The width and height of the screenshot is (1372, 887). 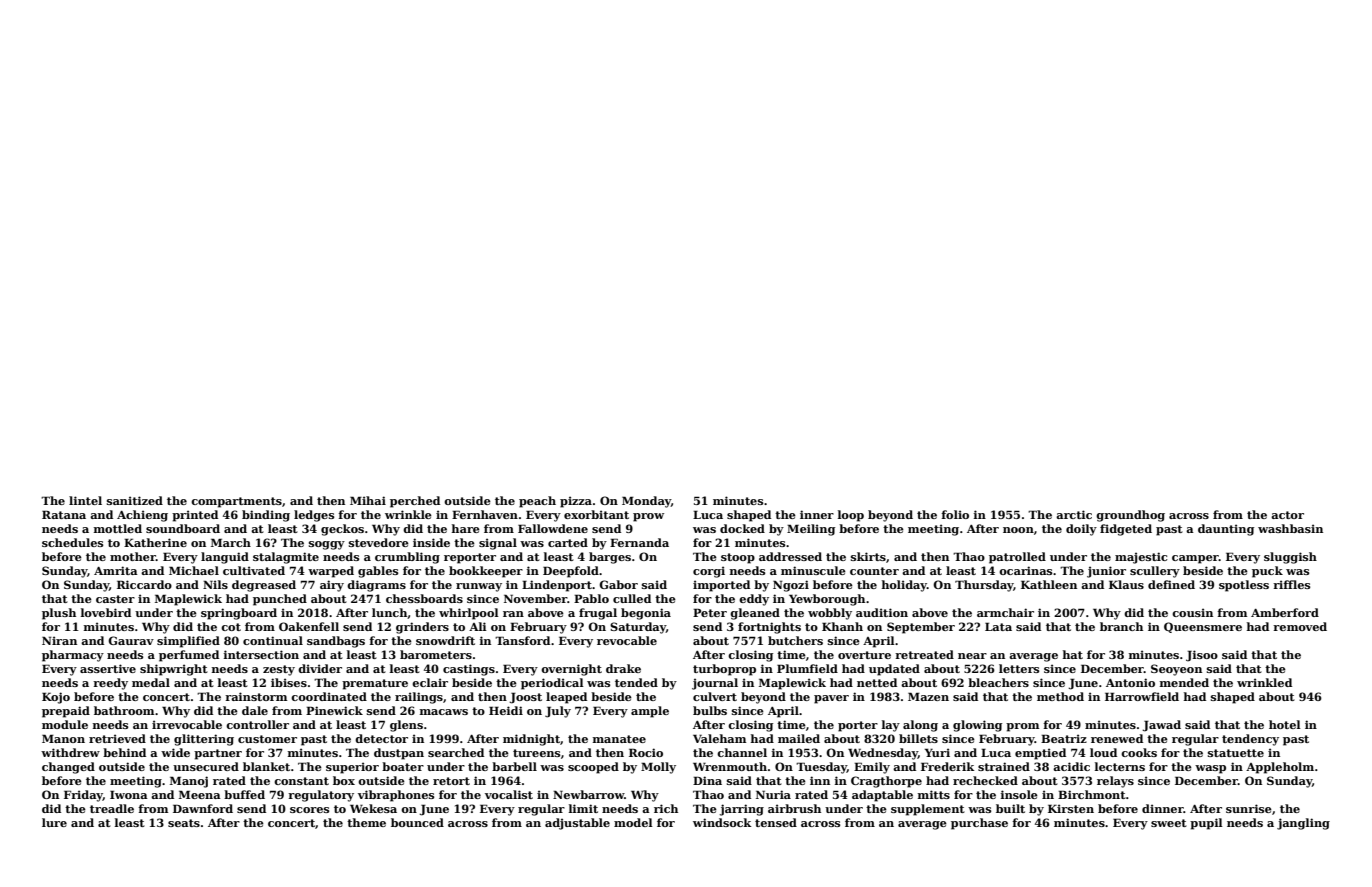 I want to click on loop, so click(x=851, y=516).
